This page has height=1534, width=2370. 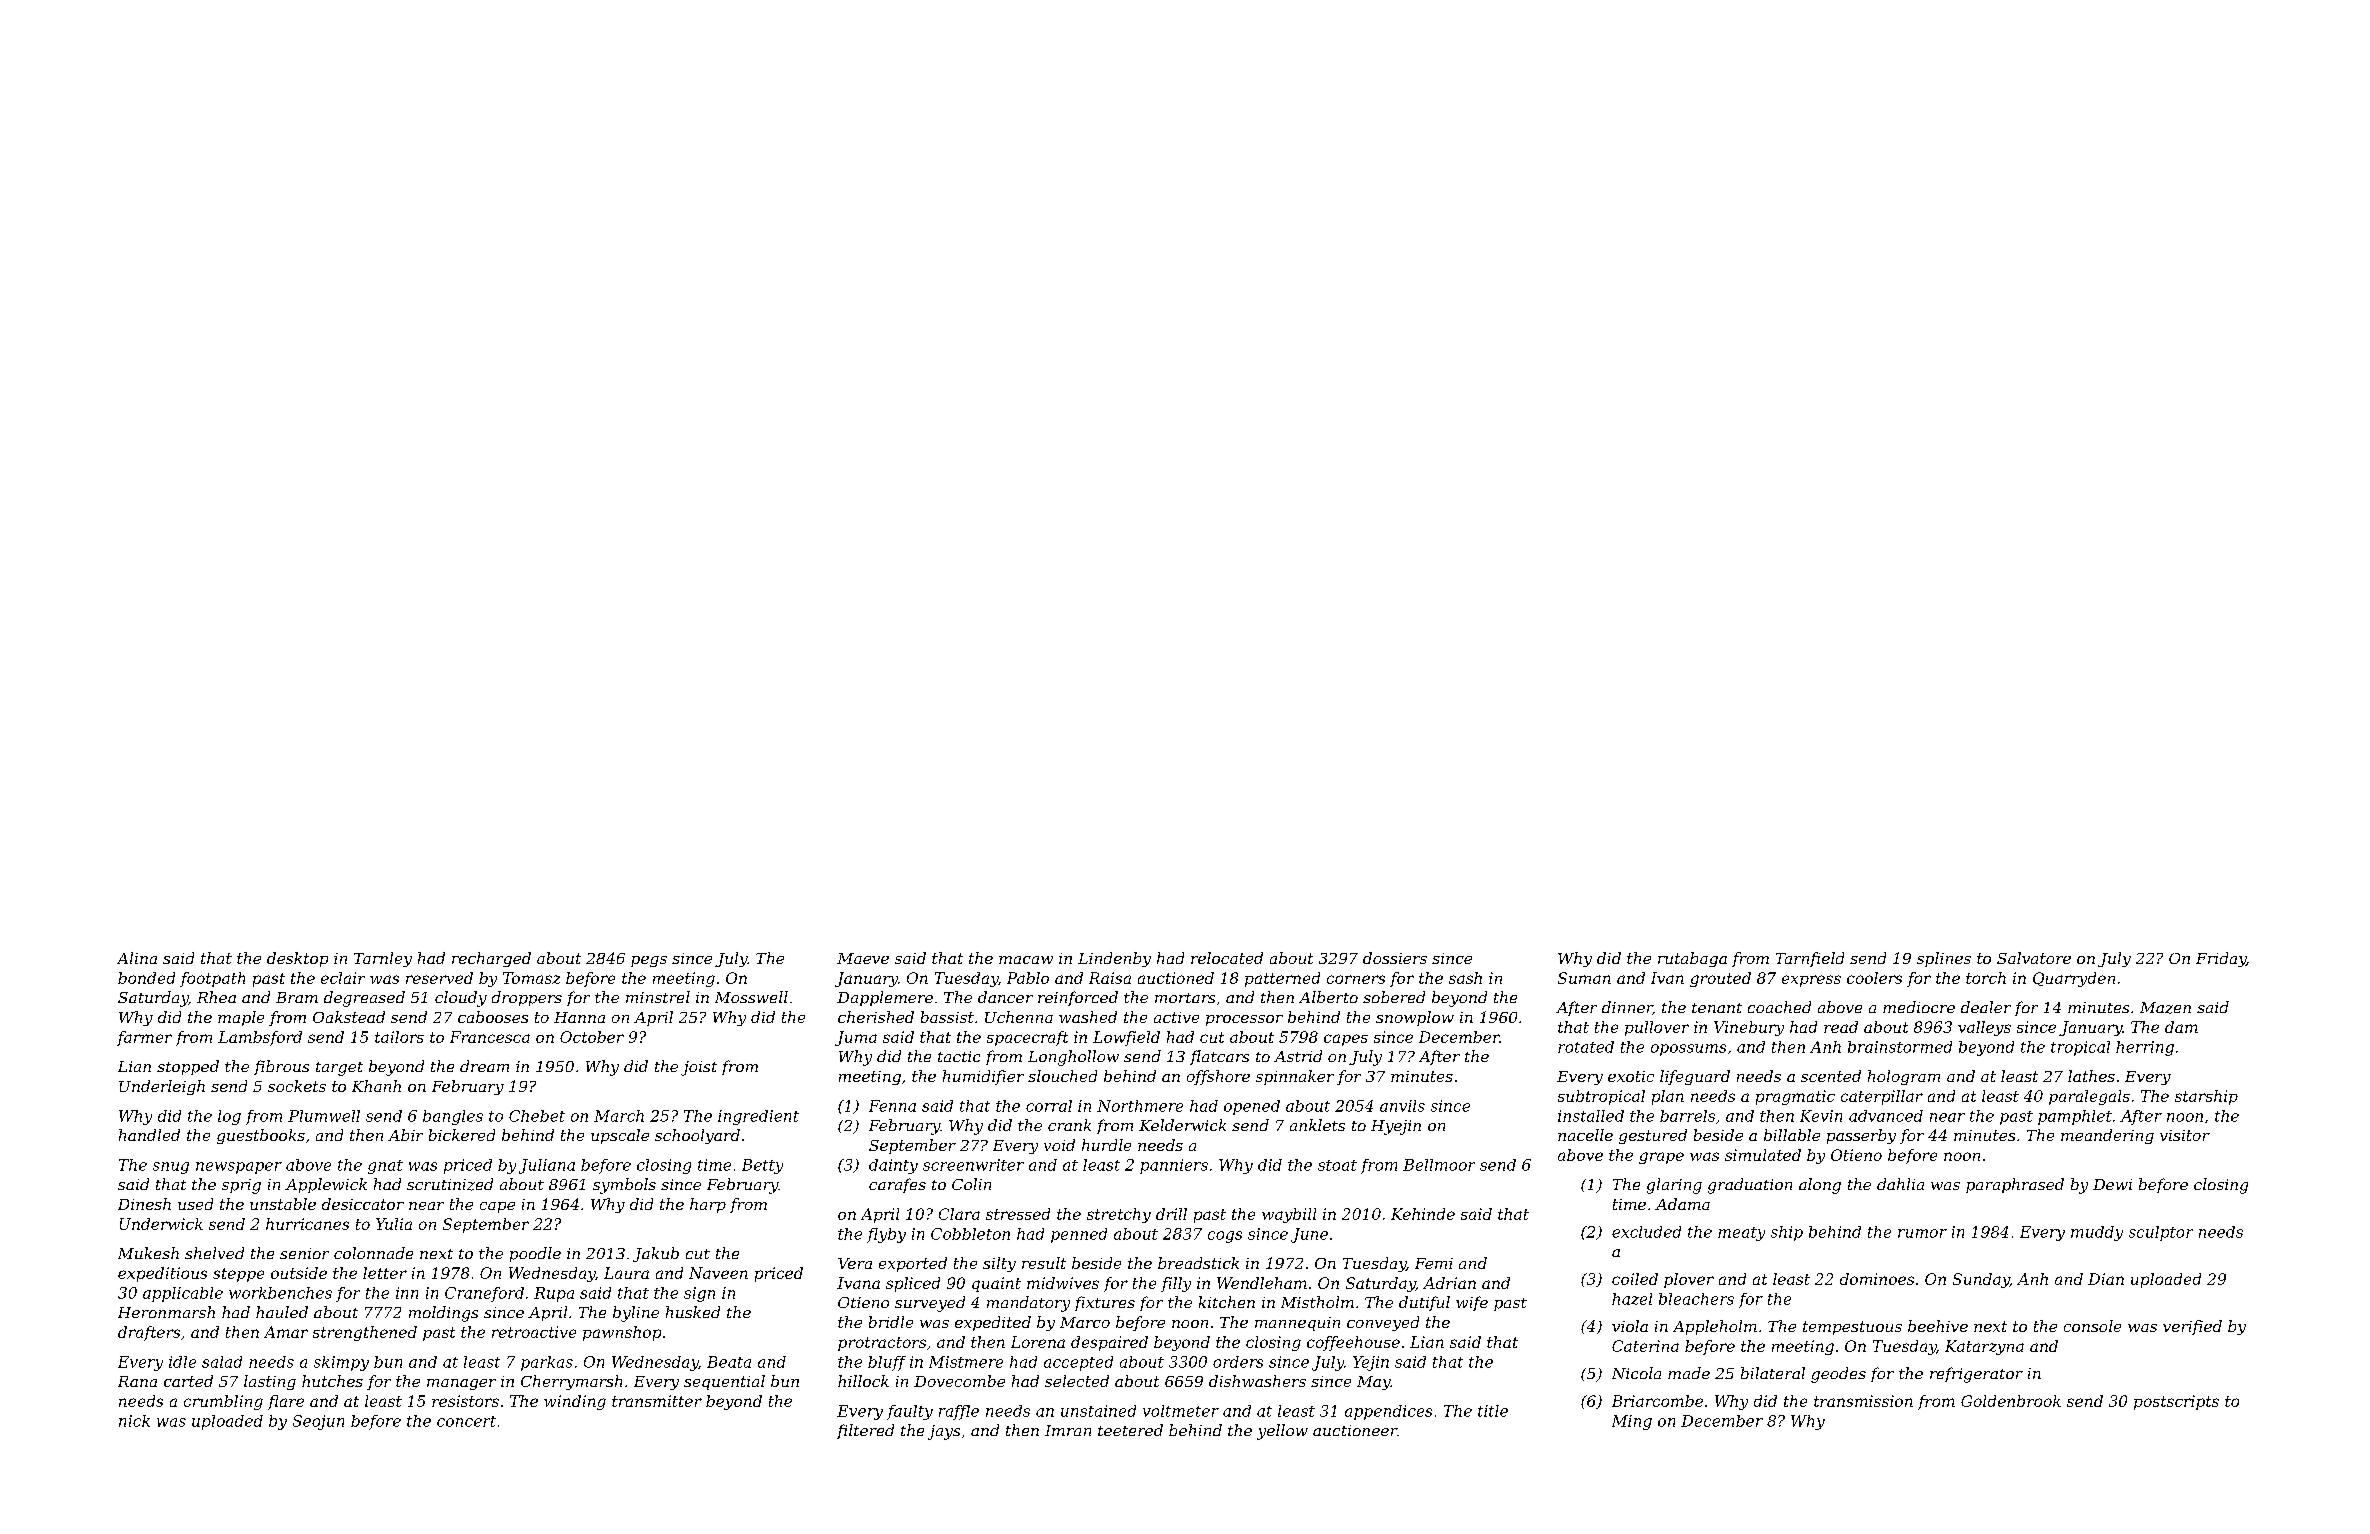 What do you see at coordinates (1238, 1362) in the page?
I see `orders` at bounding box center [1238, 1362].
